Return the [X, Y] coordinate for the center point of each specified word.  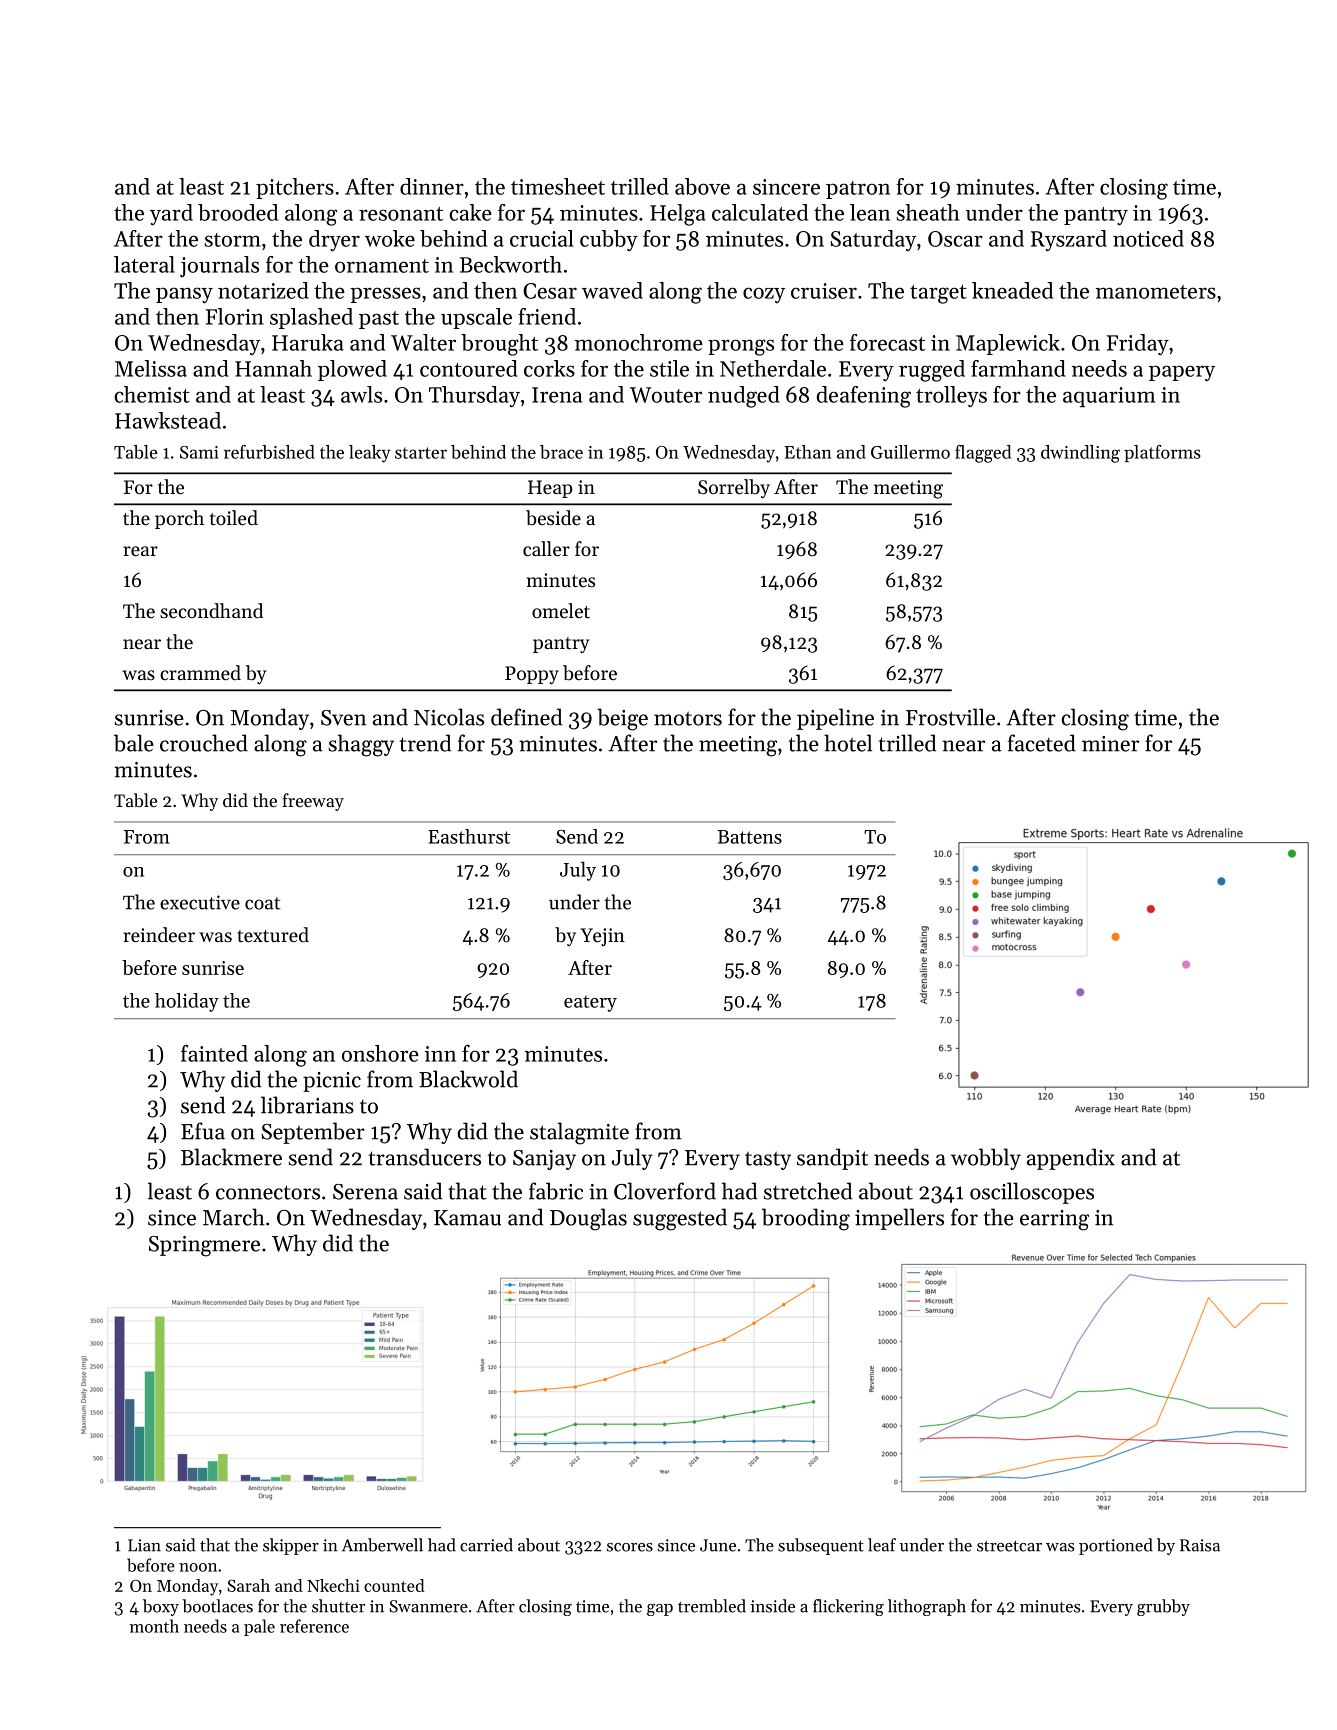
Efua [203, 1131]
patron [858, 190]
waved [612, 290]
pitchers [295, 188]
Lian [144, 1545]
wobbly [986, 1159]
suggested [680, 1219]
